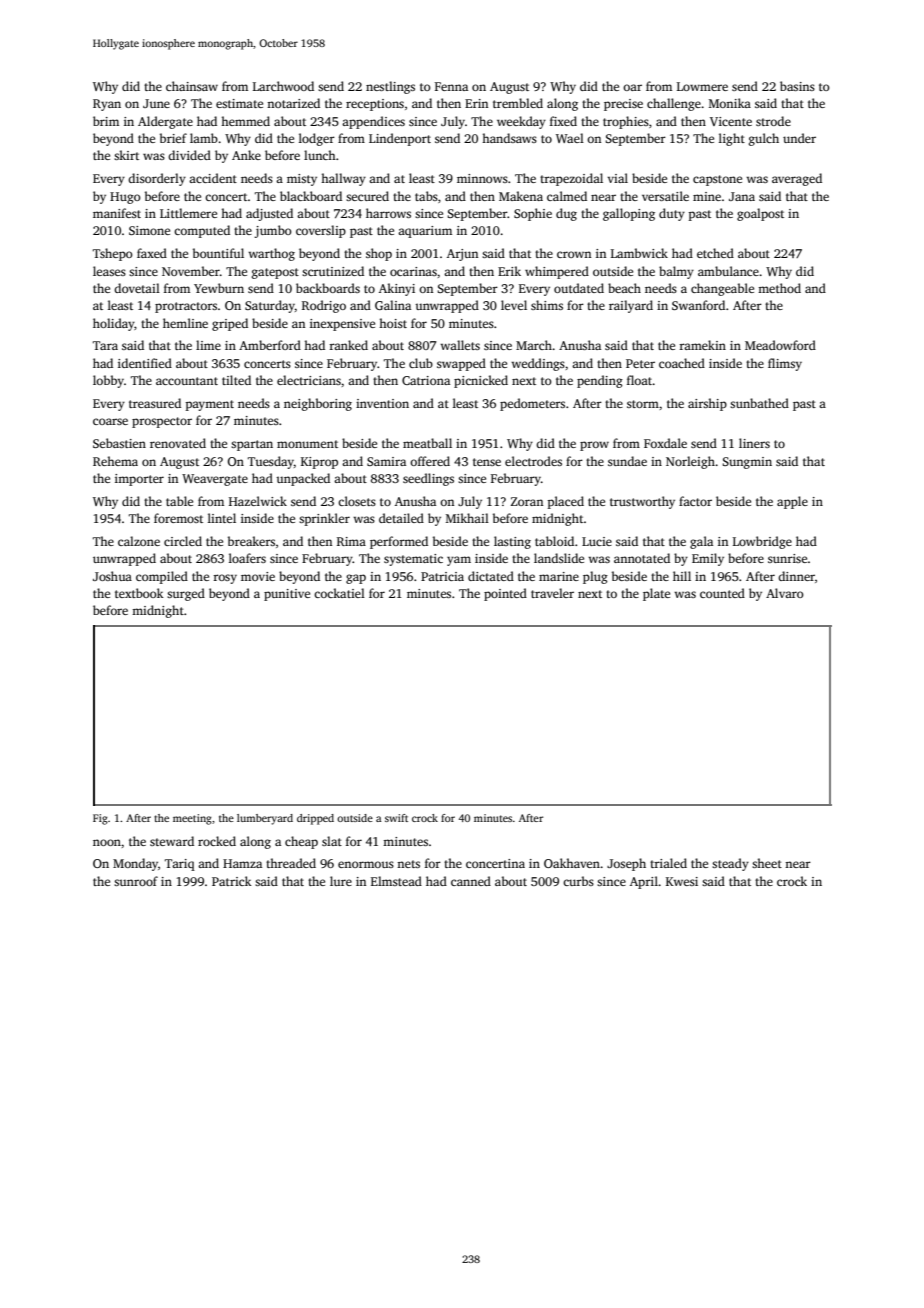 The image size is (924, 1308). What do you see at coordinates (396, 818) in the image?
I see `swift` at bounding box center [396, 818].
